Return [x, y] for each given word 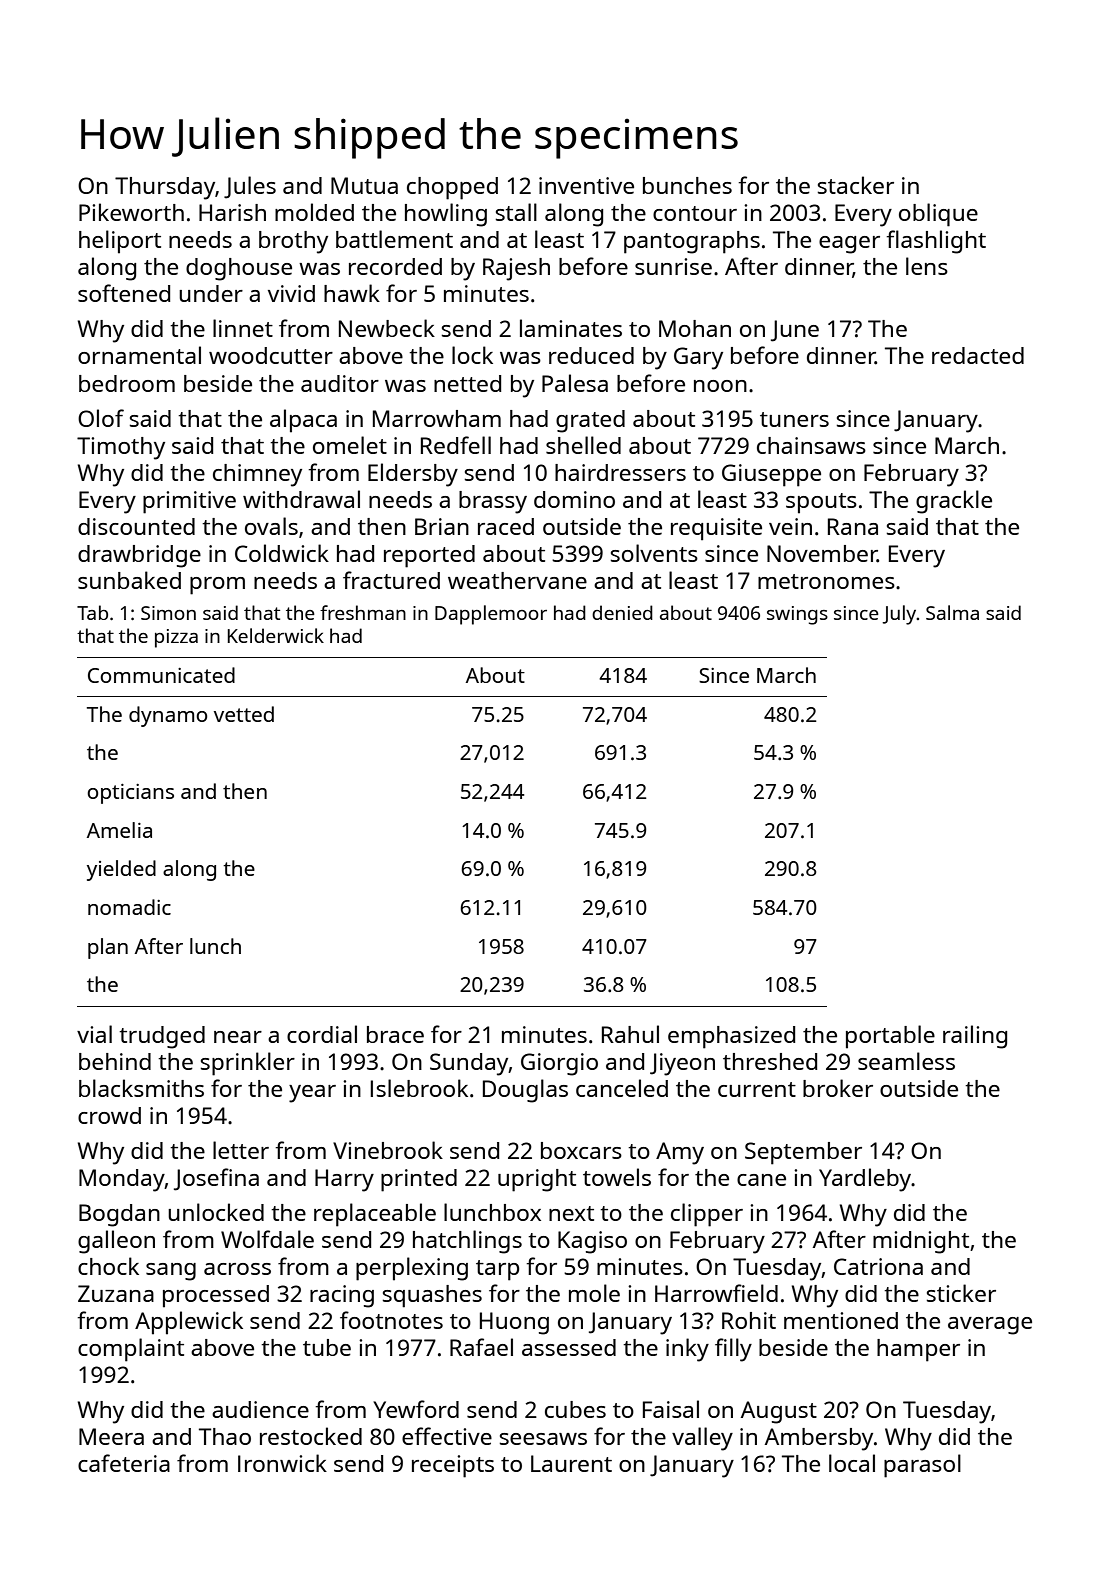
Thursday [165, 188]
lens [927, 266]
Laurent [571, 1463]
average [990, 1326]
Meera [111, 1436]
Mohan [695, 328]
